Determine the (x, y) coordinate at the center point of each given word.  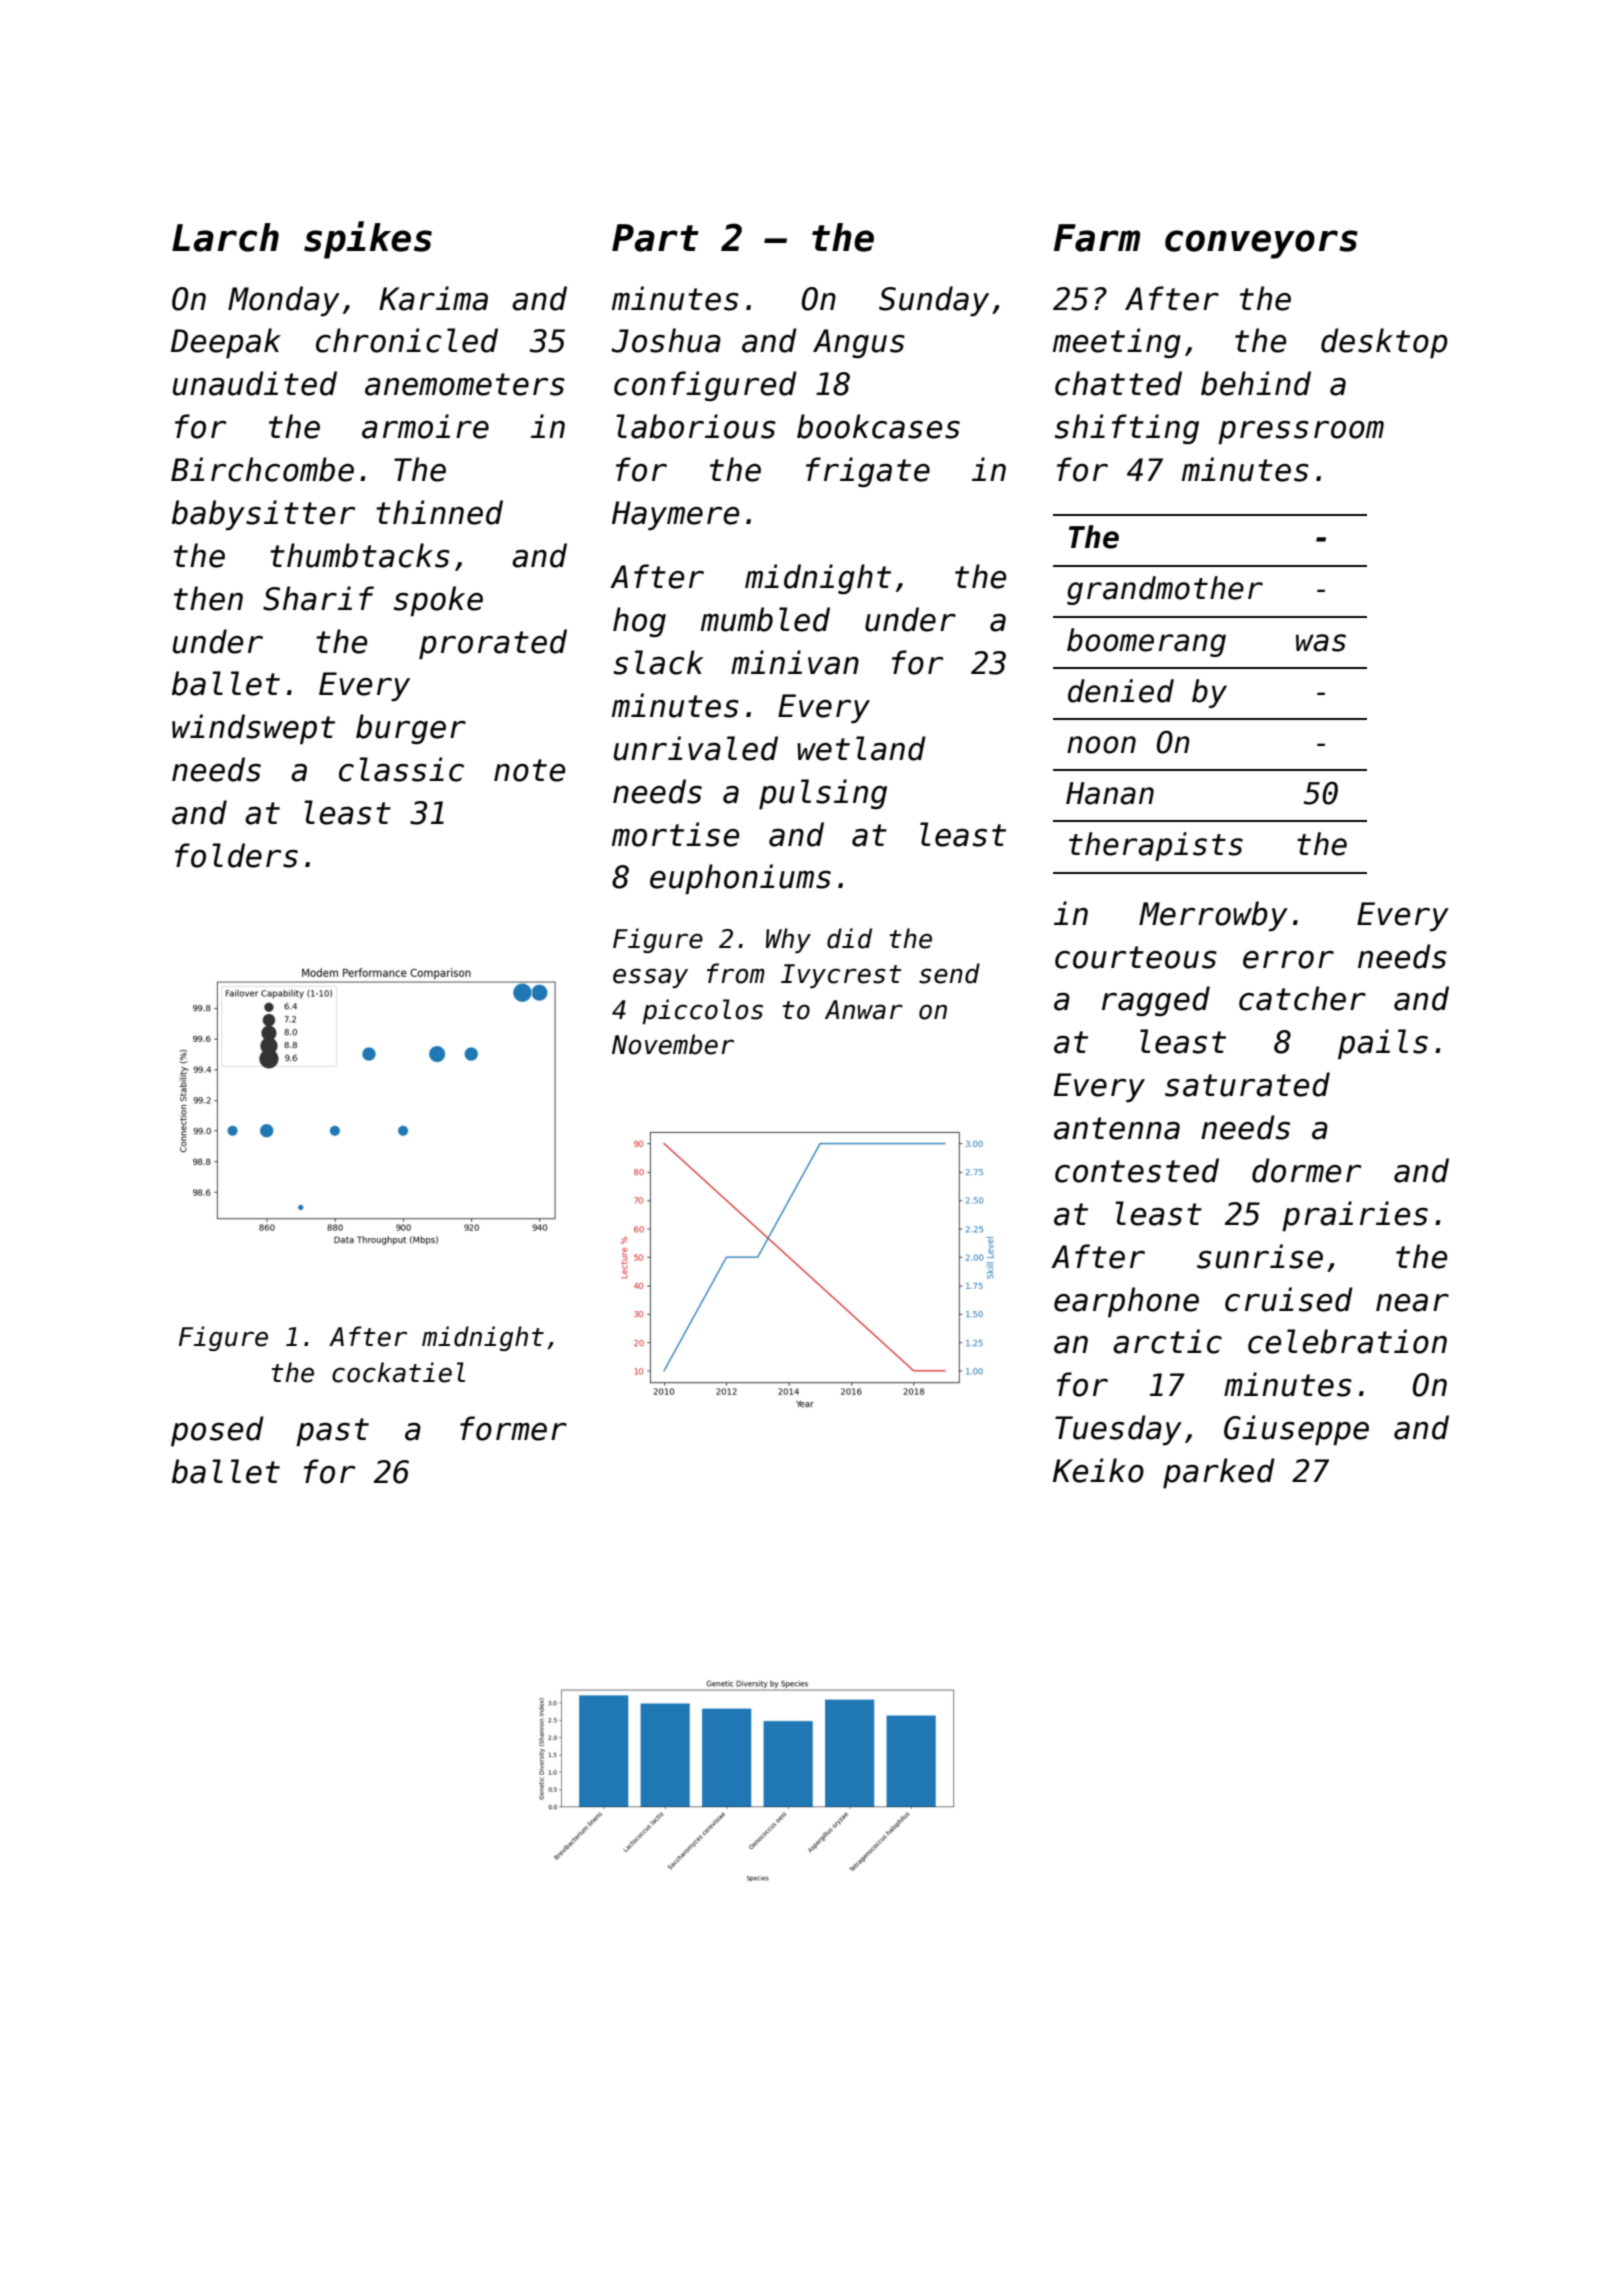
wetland (861, 748)
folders (236, 855)
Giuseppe (1296, 1430)
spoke (438, 601)
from (736, 973)
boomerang (1146, 642)
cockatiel (398, 1372)
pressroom (1301, 432)
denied (1121, 691)
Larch (225, 237)
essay (650, 978)
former (513, 1428)
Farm (1097, 238)
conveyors (1261, 244)
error (1288, 960)
